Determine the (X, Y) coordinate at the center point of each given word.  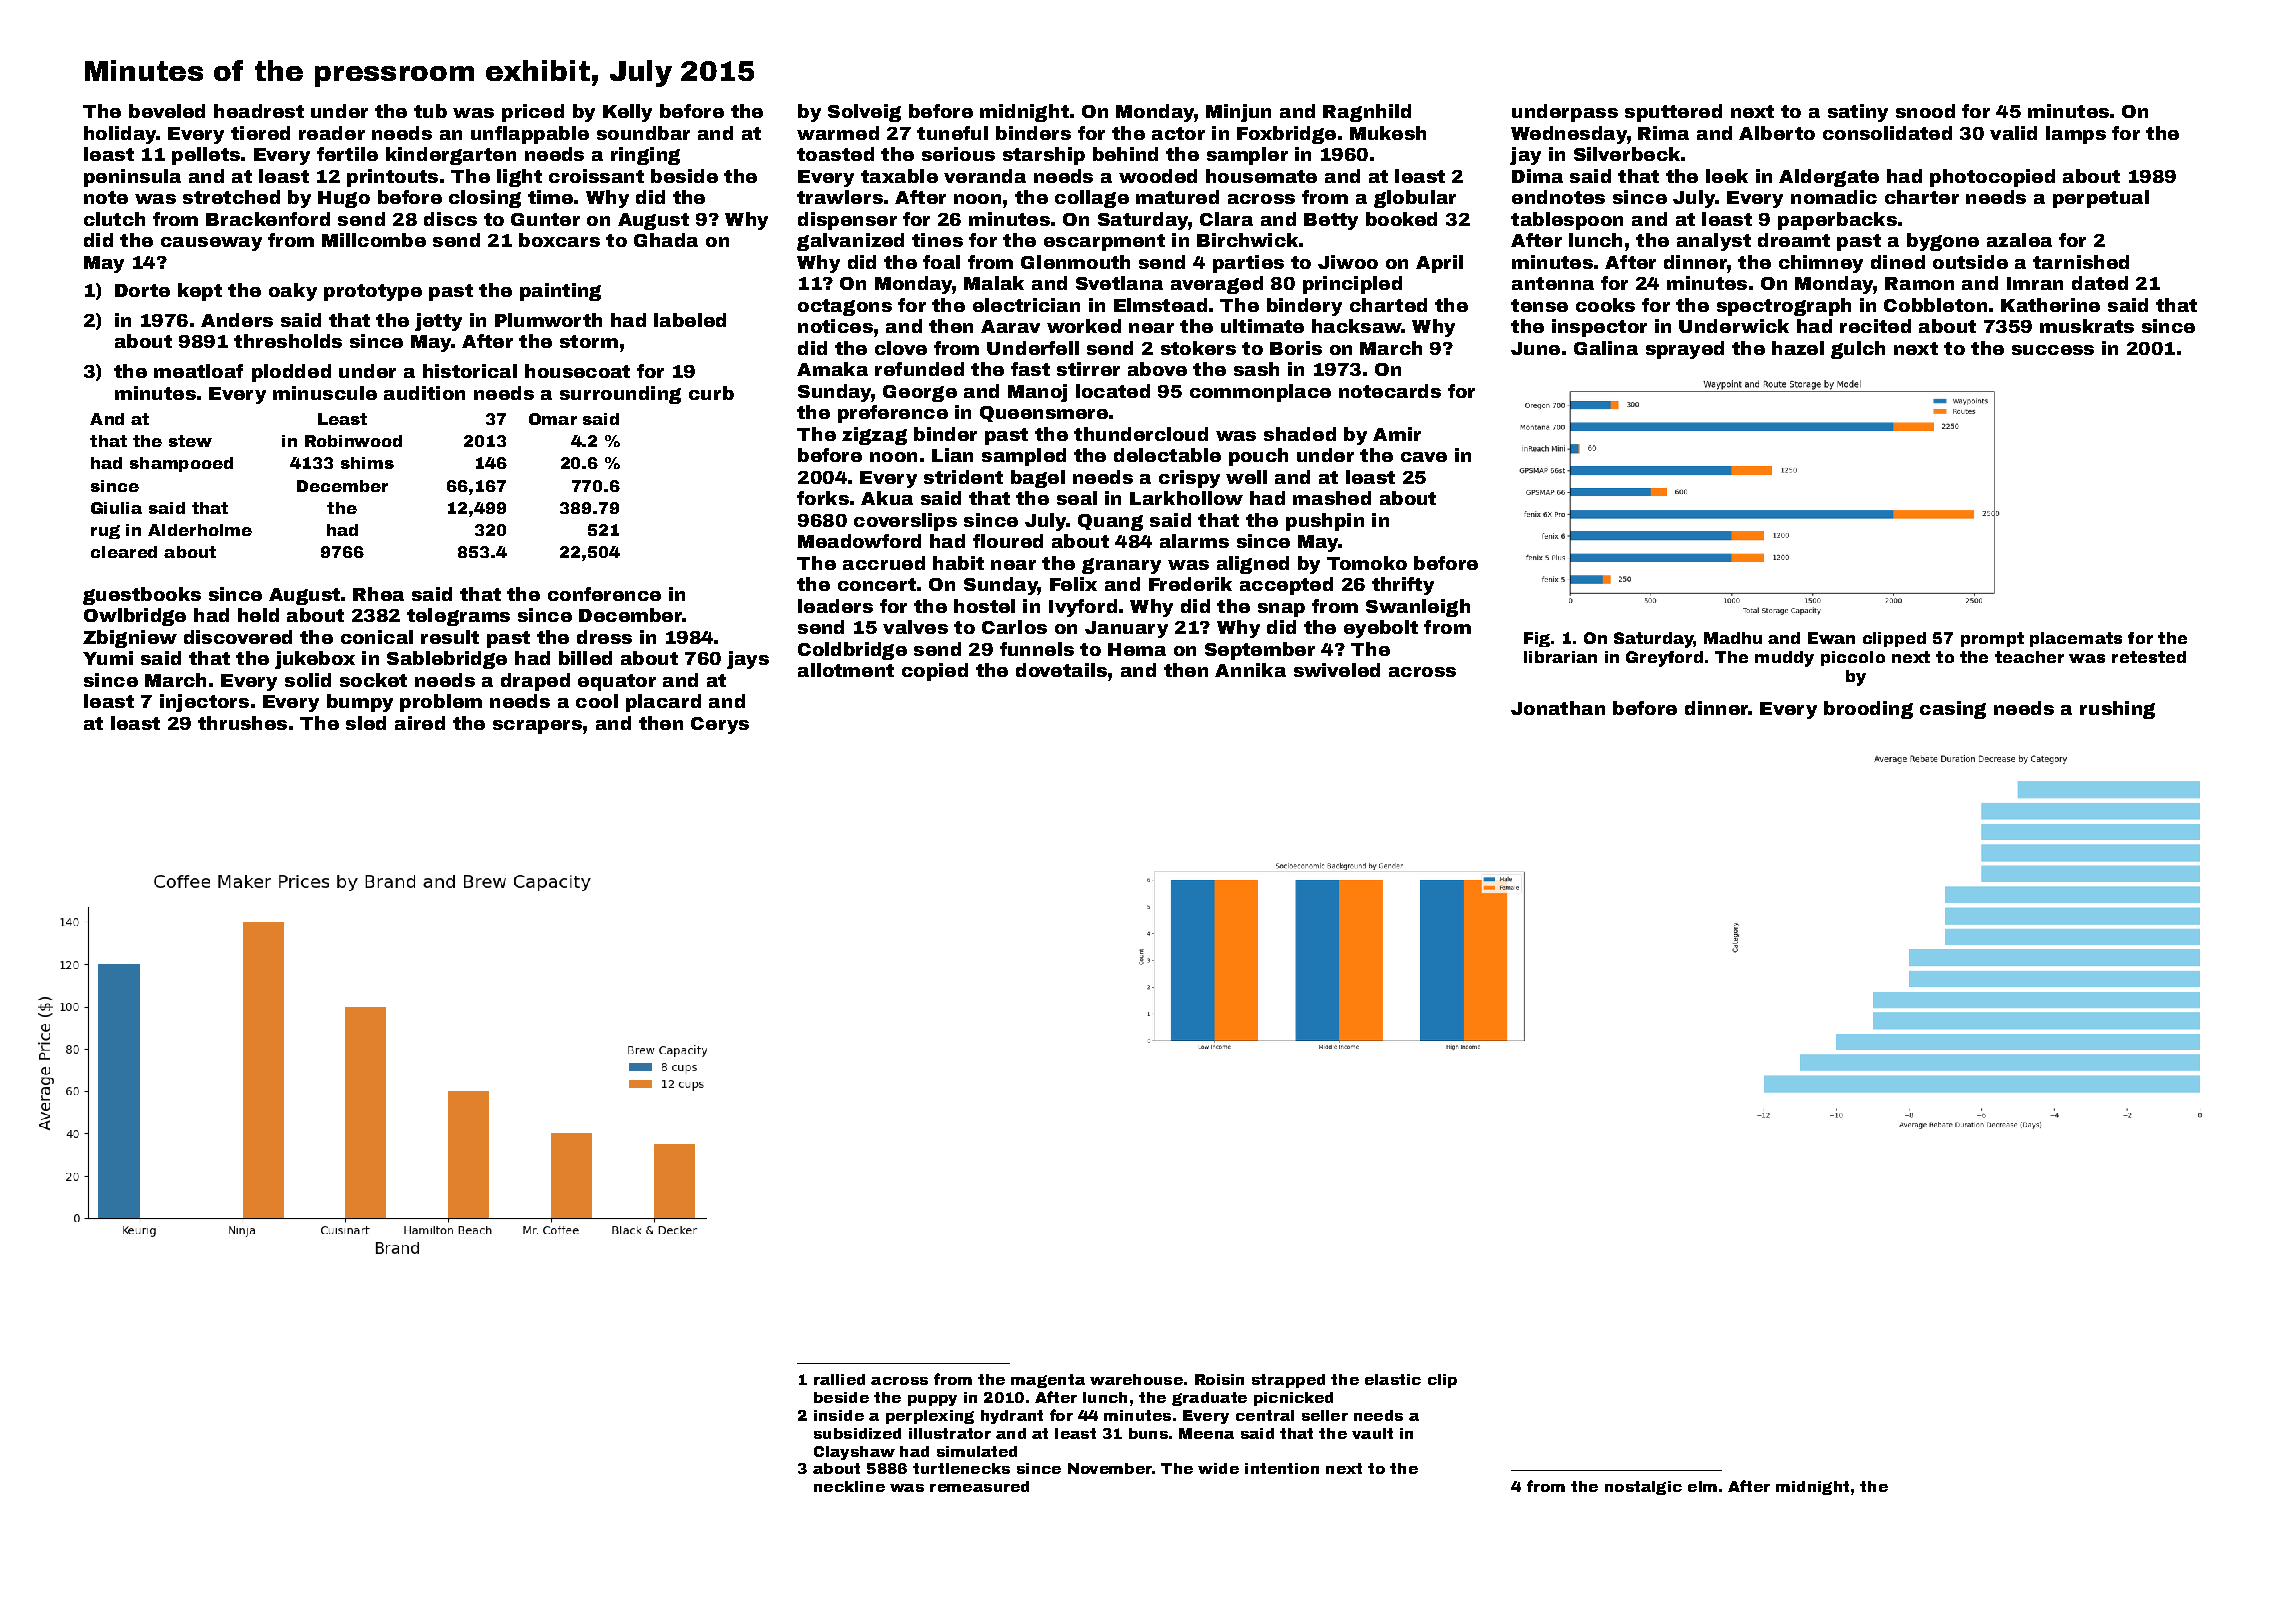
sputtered (1673, 113)
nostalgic (1643, 1488)
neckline (849, 1486)
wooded (1158, 176)
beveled (167, 111)
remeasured (979, 1486)
